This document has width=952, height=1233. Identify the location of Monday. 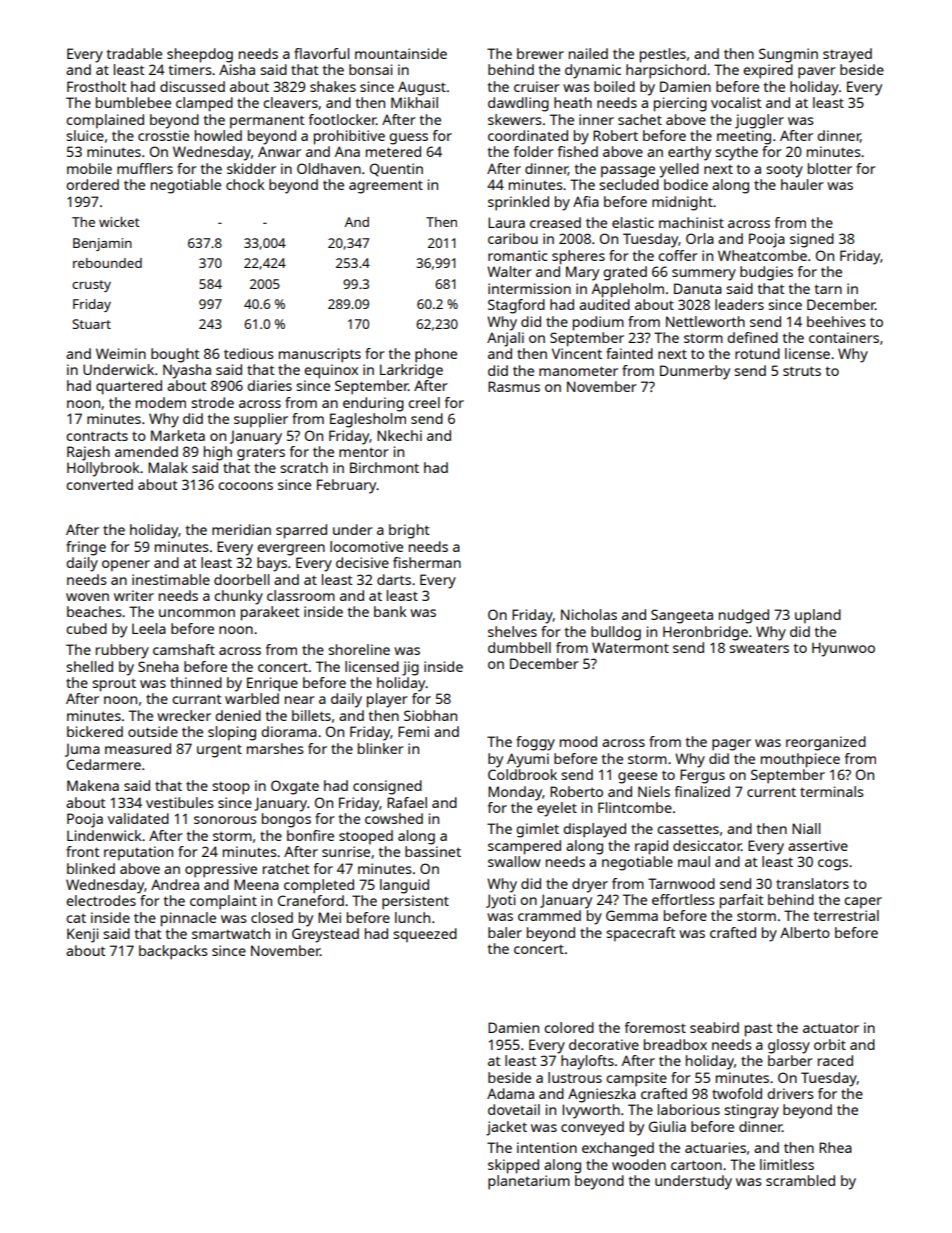
(515, 793).
